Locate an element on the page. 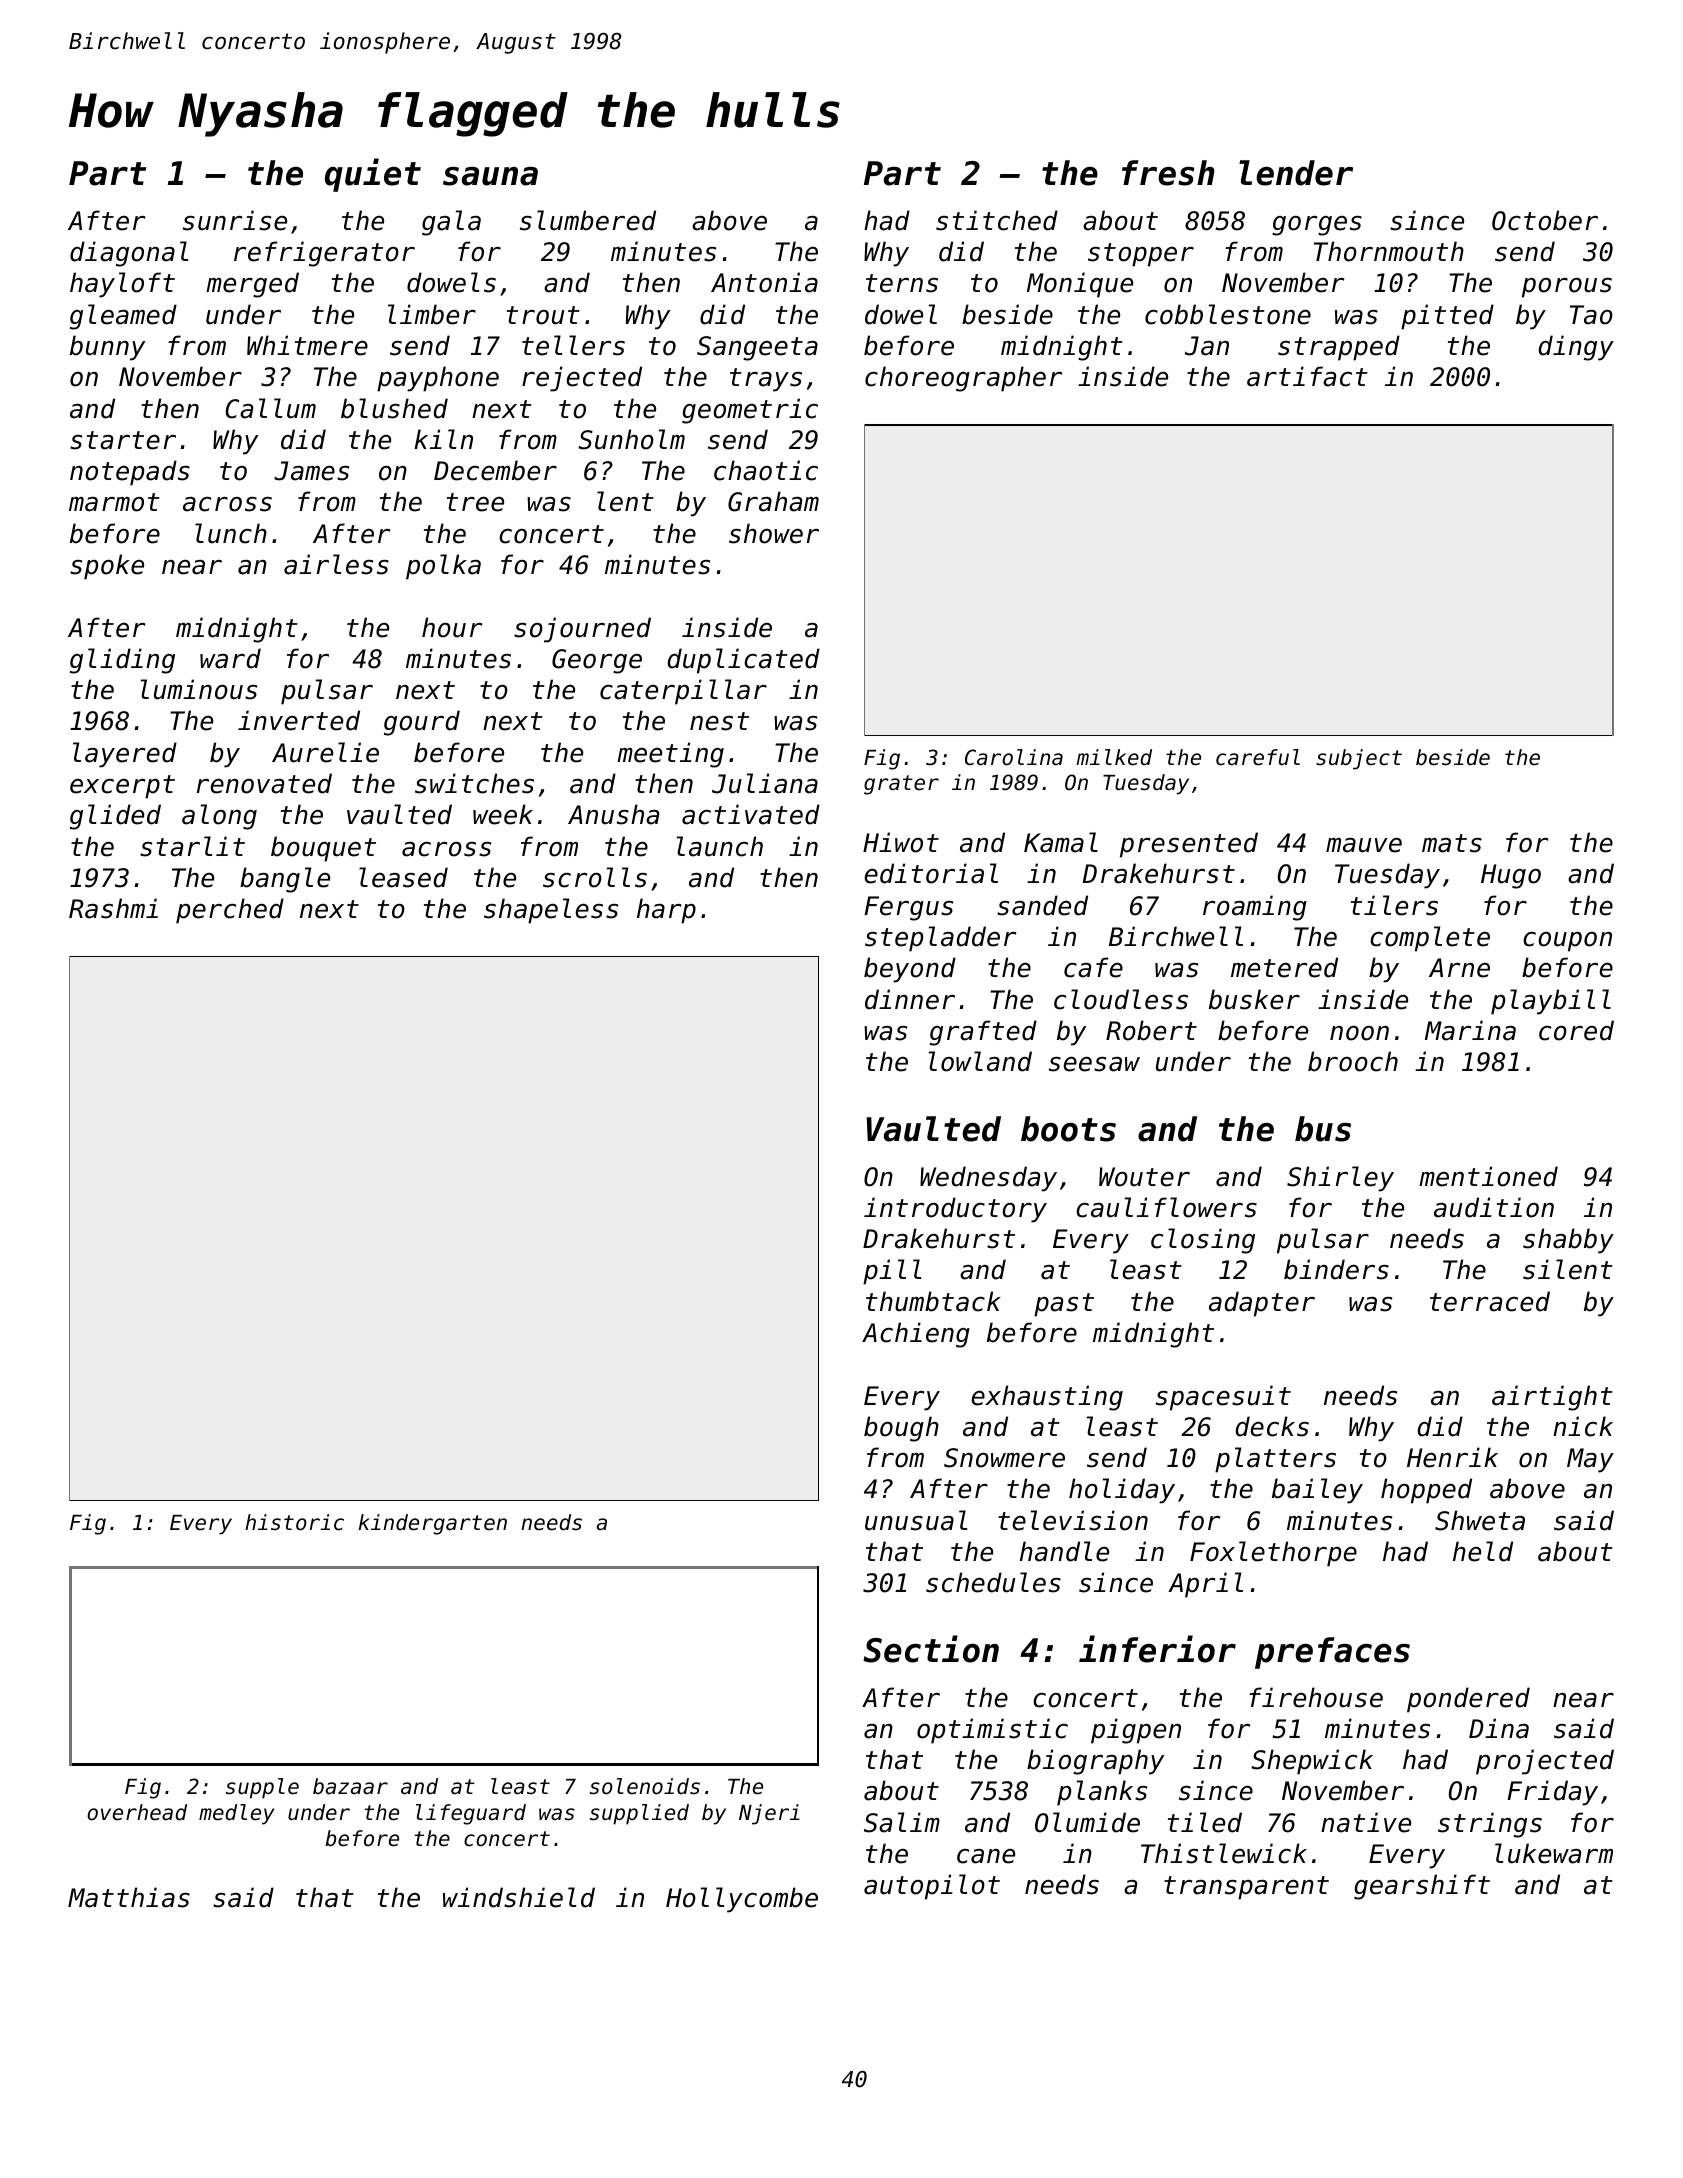 The image size is (1683, 2178). stitched is located at coordinates (997, 220).
